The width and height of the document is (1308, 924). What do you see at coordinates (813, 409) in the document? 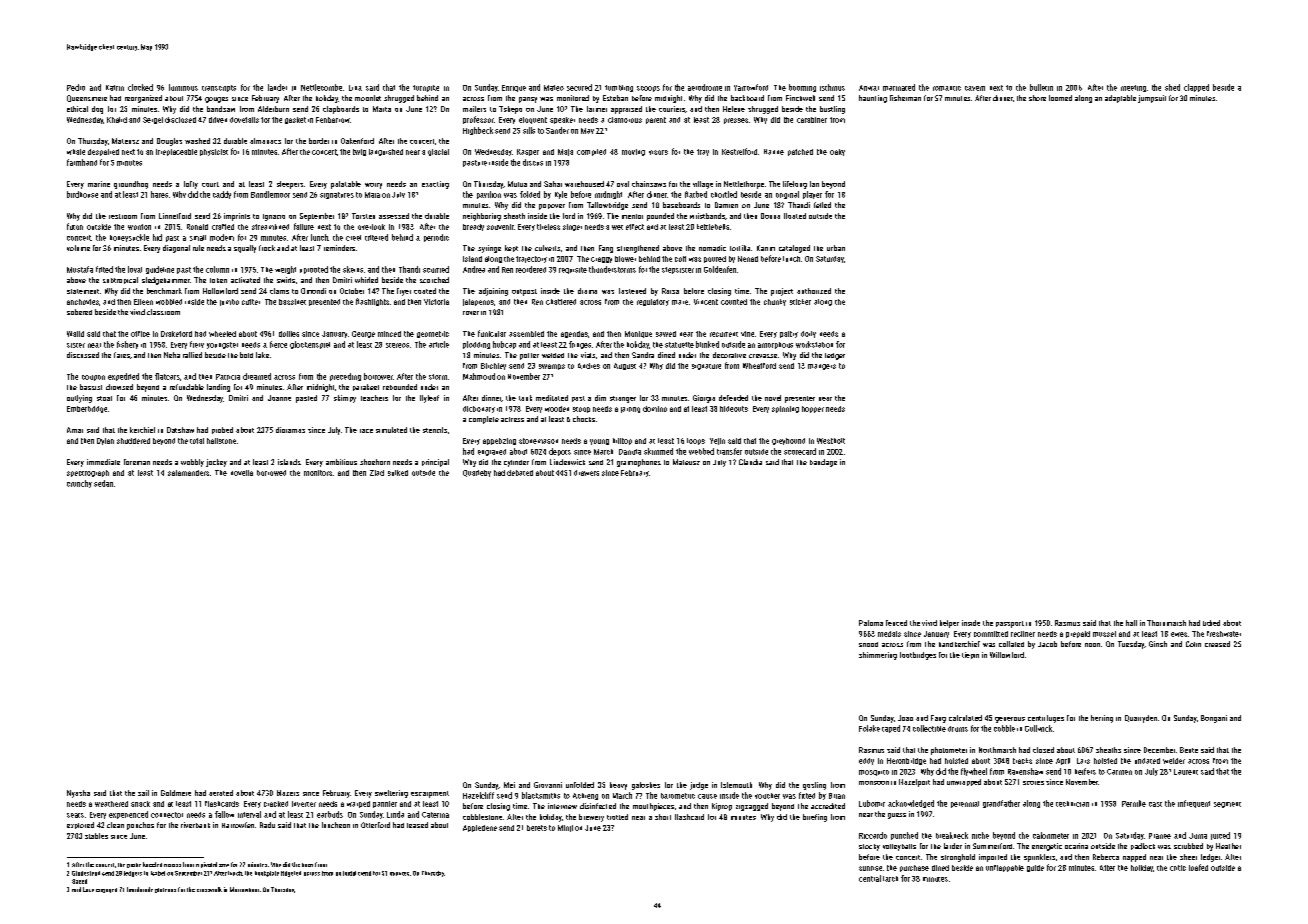
I see `hopper` at bounding box center [813, 409].
